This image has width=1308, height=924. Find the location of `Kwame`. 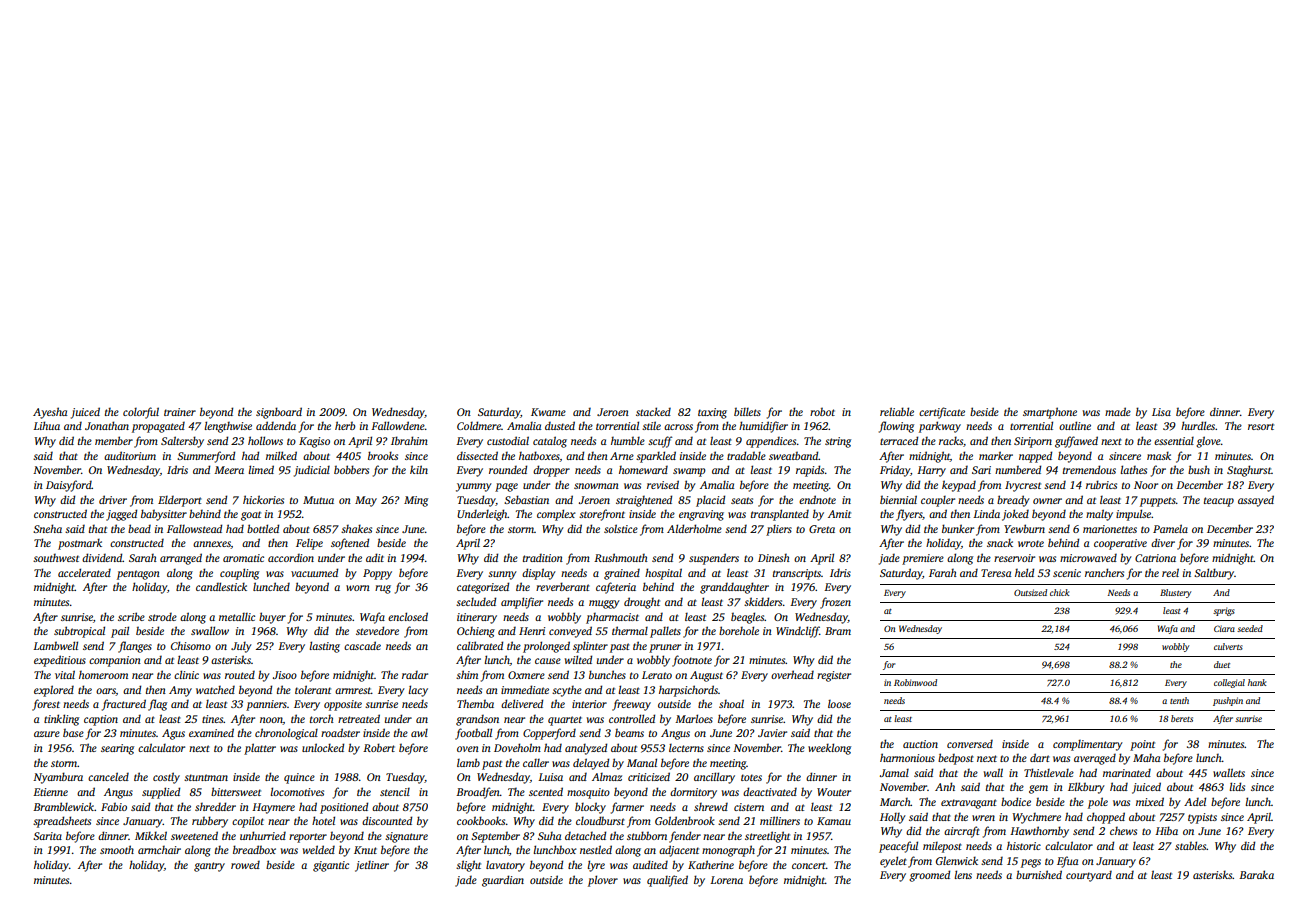

Kwame is located at coordinates (548, 412).
